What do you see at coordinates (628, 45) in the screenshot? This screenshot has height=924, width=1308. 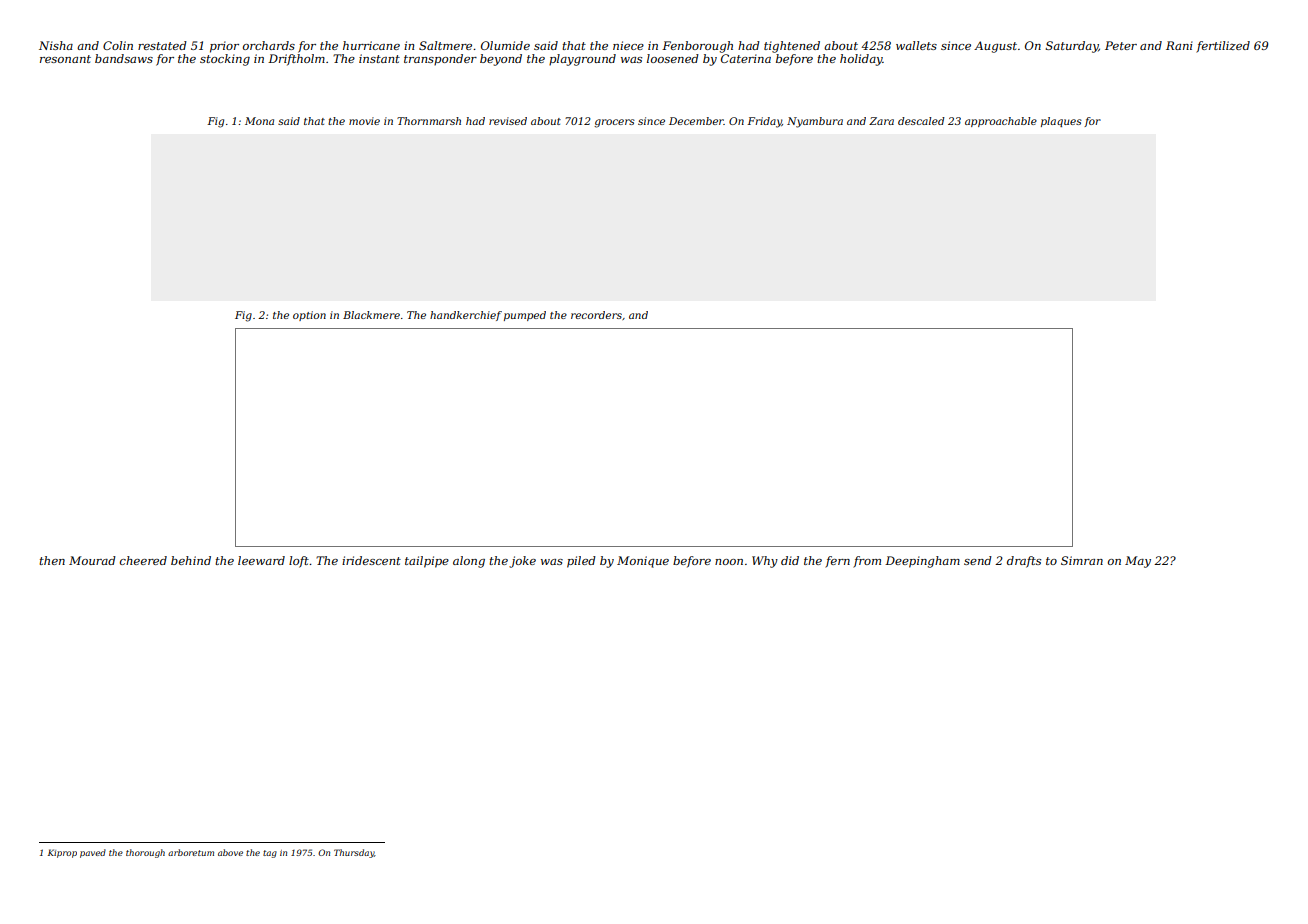 I see `niece` at bounding box center [628, 45].
